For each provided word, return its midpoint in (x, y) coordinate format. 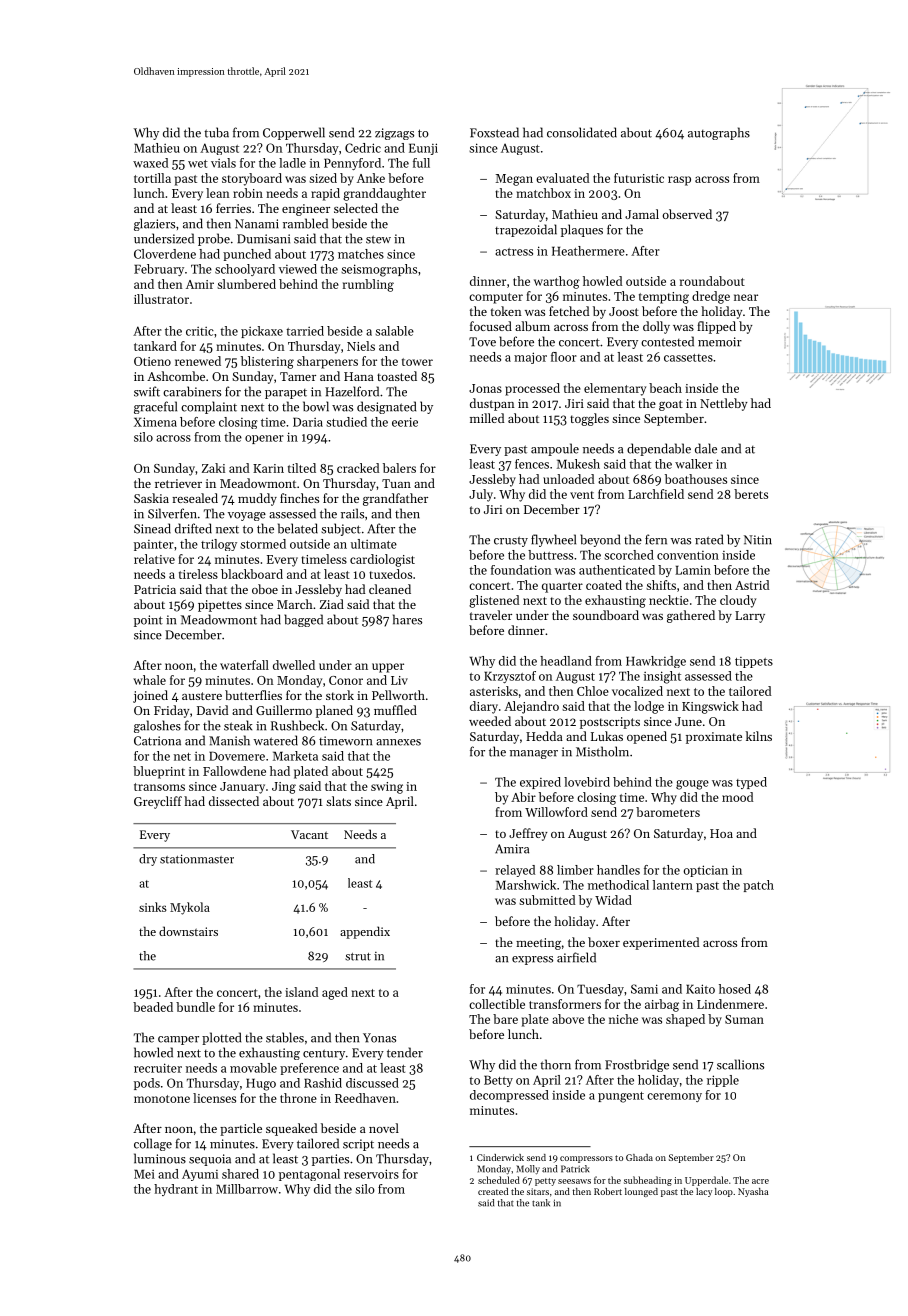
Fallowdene (234, 771)
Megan (514, 180)
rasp (679, 181)
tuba (216, 132)
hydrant (176, 1190)
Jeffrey (528, 834)
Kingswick (710, 707)
